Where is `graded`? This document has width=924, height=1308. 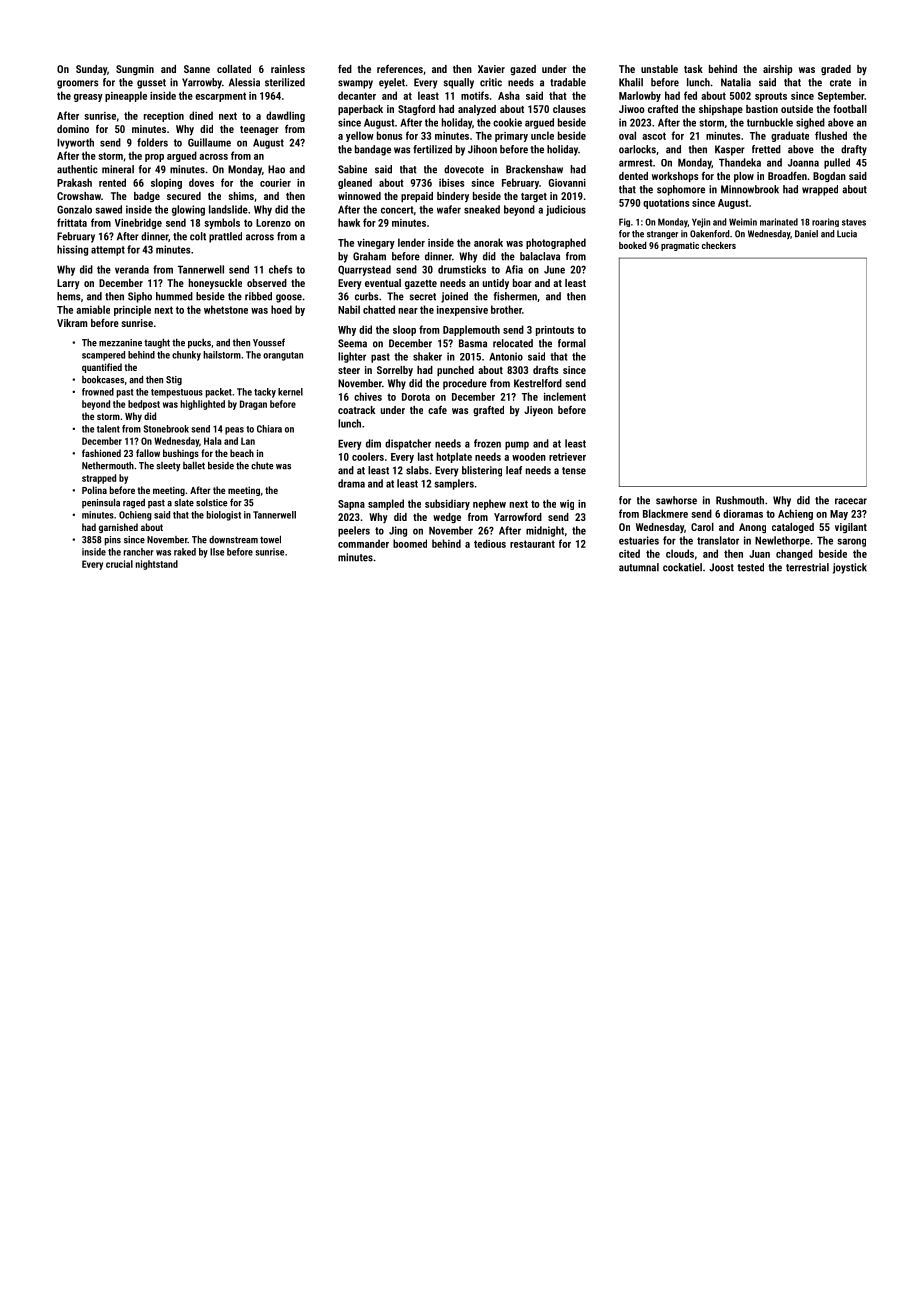
graded is located at coordinates (836, 70).
